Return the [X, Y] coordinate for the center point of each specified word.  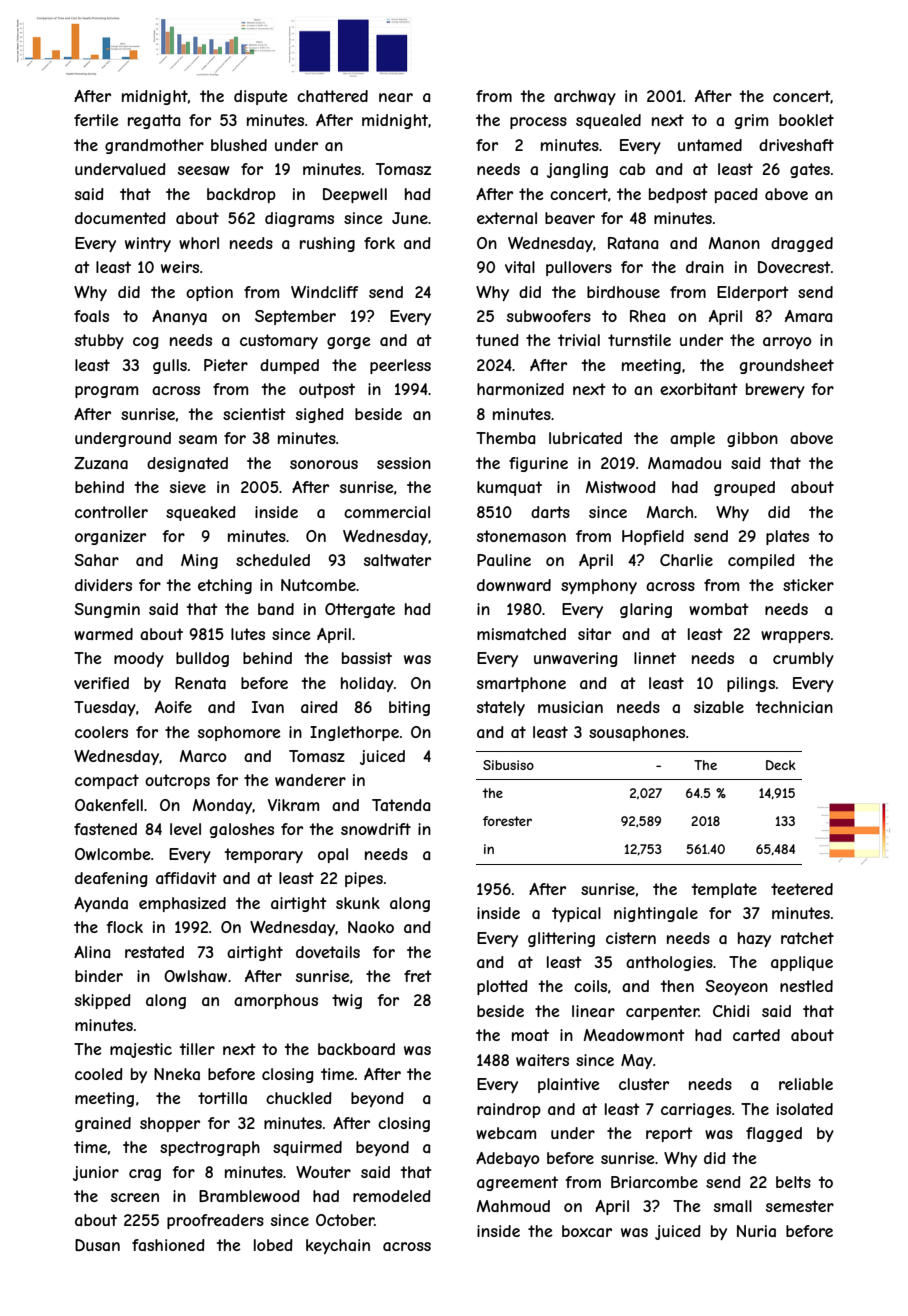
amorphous [276, 1001]
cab [632, 169]
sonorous [324, 464]
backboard [356, 1049]
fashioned [168, 1245]
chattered [332, 96]
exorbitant [699, 389]
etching [225, 586]
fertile [96, 120]
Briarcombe [654, 1182]
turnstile [639, 340]
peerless [400, 366]
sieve [188, 487]
